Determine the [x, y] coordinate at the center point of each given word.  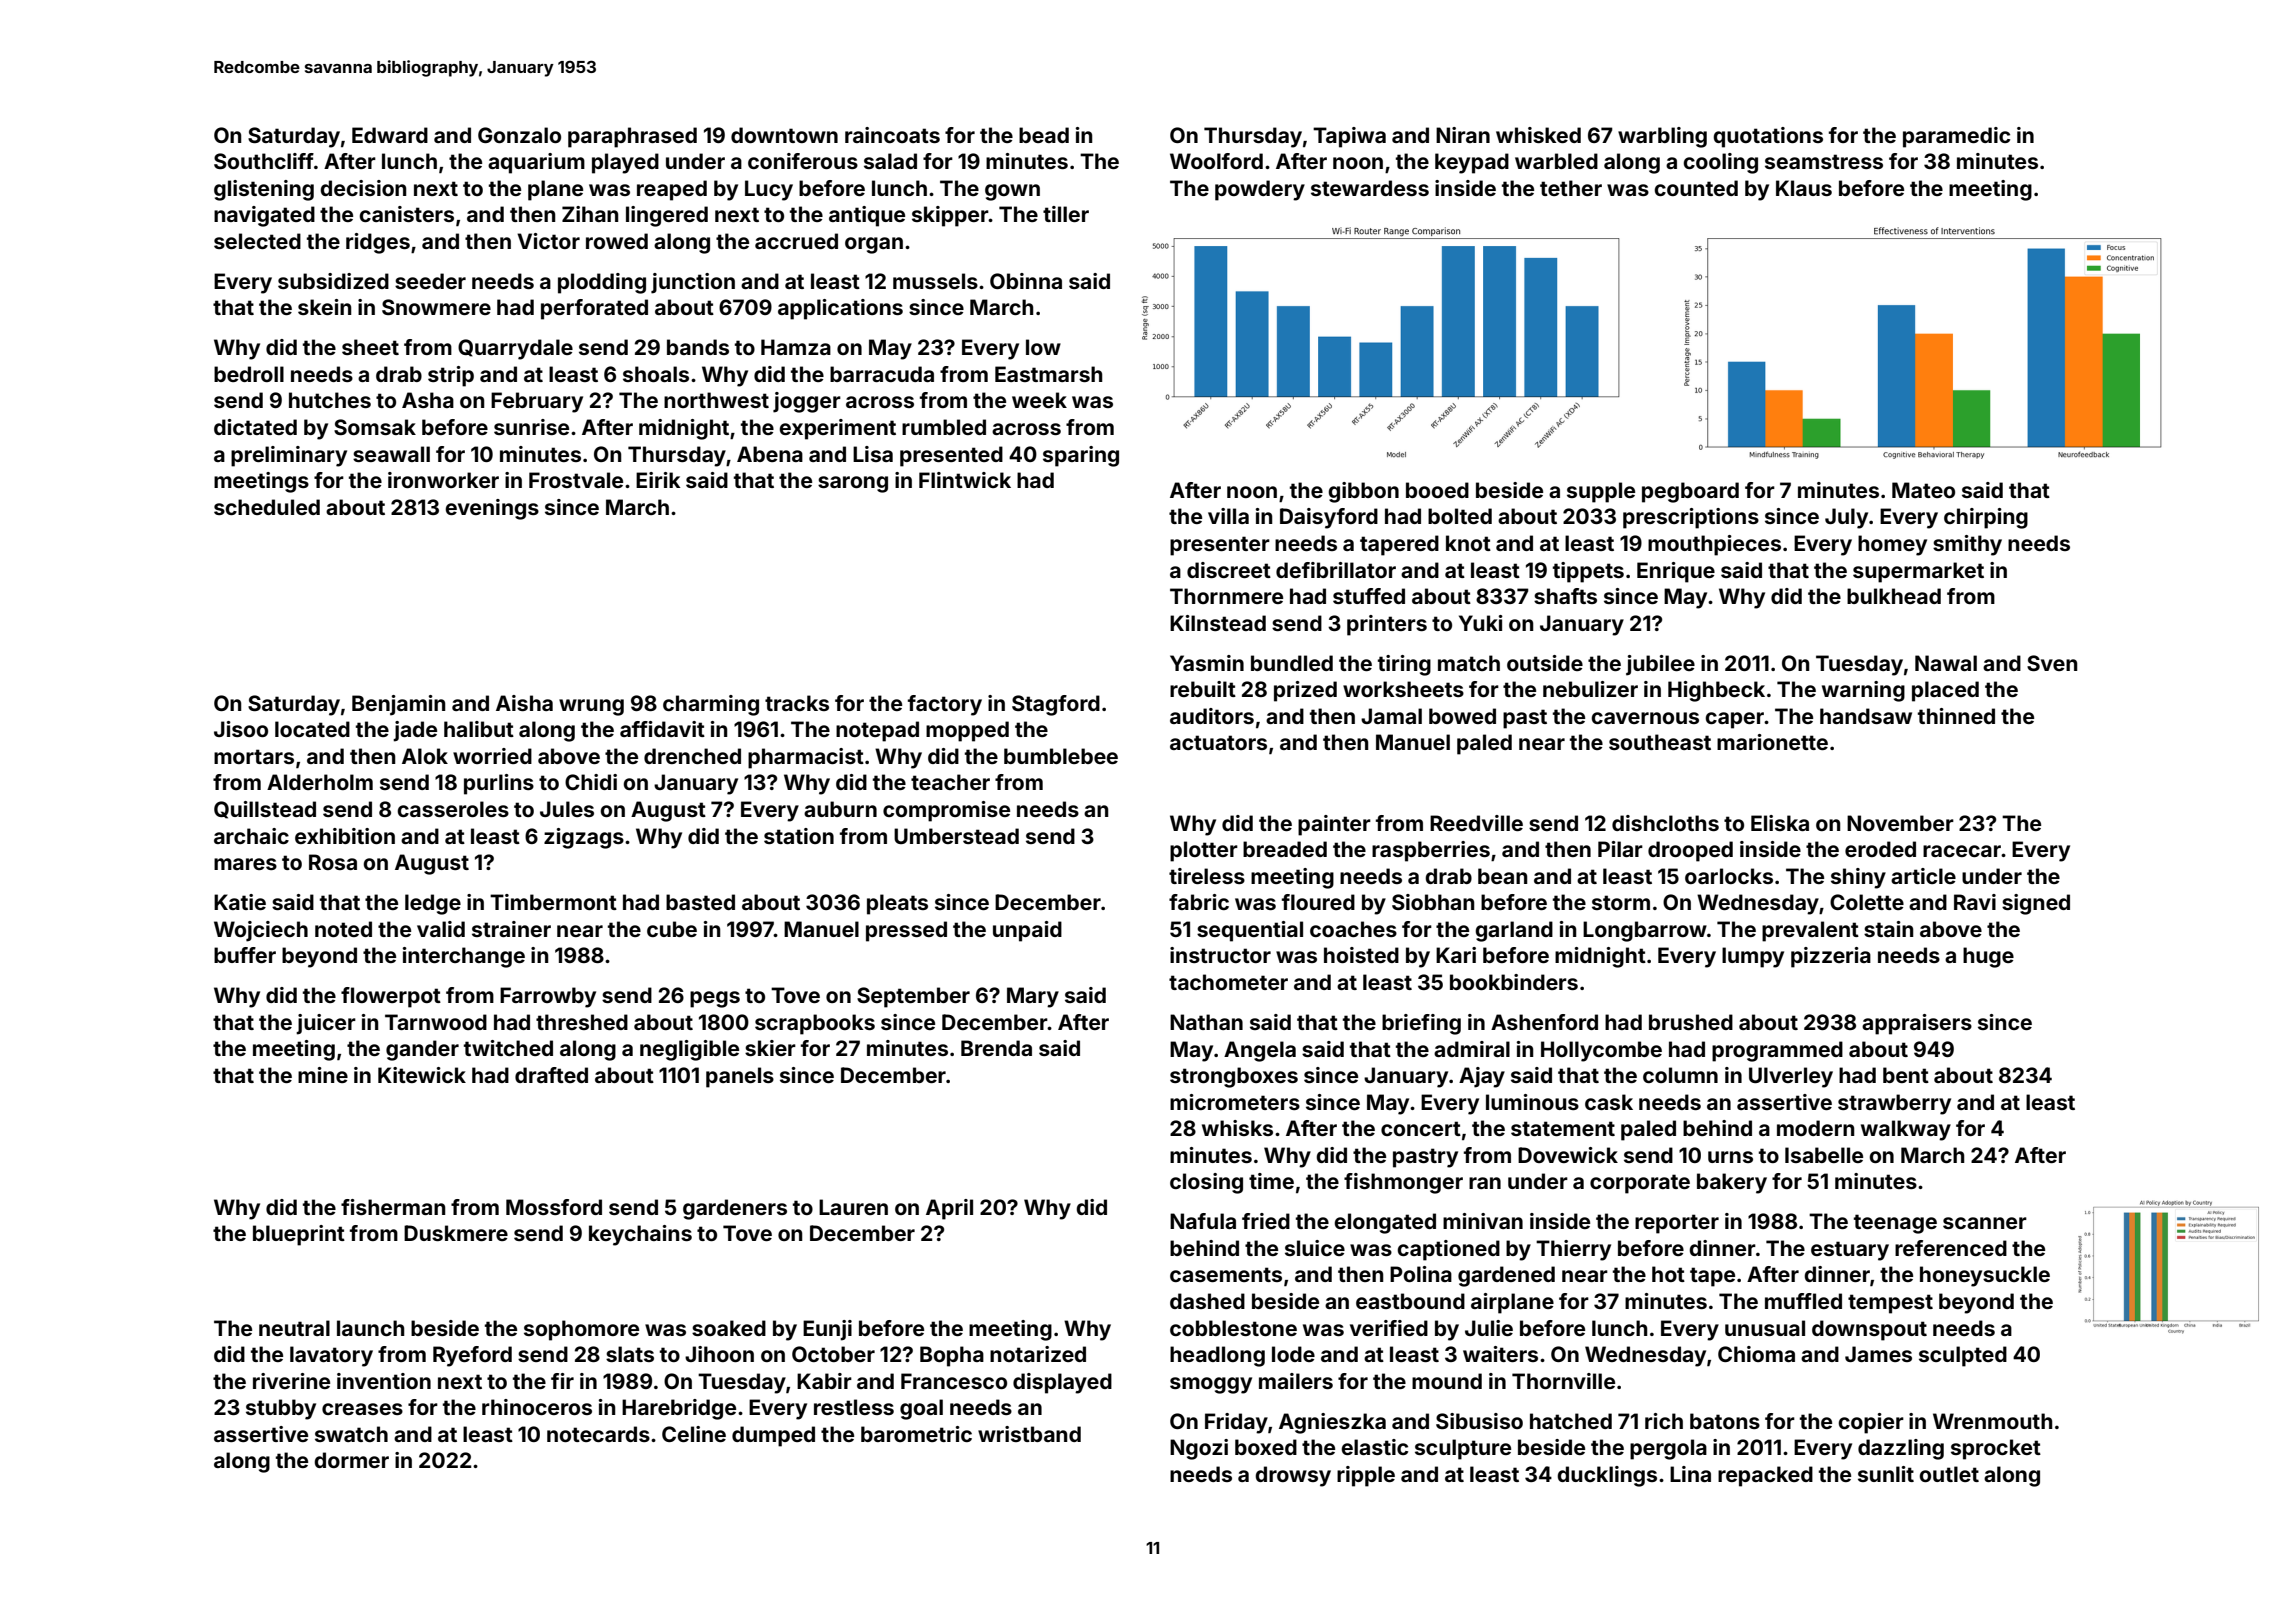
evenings [492, 509]
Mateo [1923, 490]
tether [1571, 188]
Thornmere [1226, 596]
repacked [1765, 1476]
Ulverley [1791, 1077]
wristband [1029, 1434]
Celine [694, 1434]
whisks [1237, 1128]
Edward [390, 135]
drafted [551, 1075]
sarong [853, 484]
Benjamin [398, 705]
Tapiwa [1349, 137]
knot [1468, 543]
